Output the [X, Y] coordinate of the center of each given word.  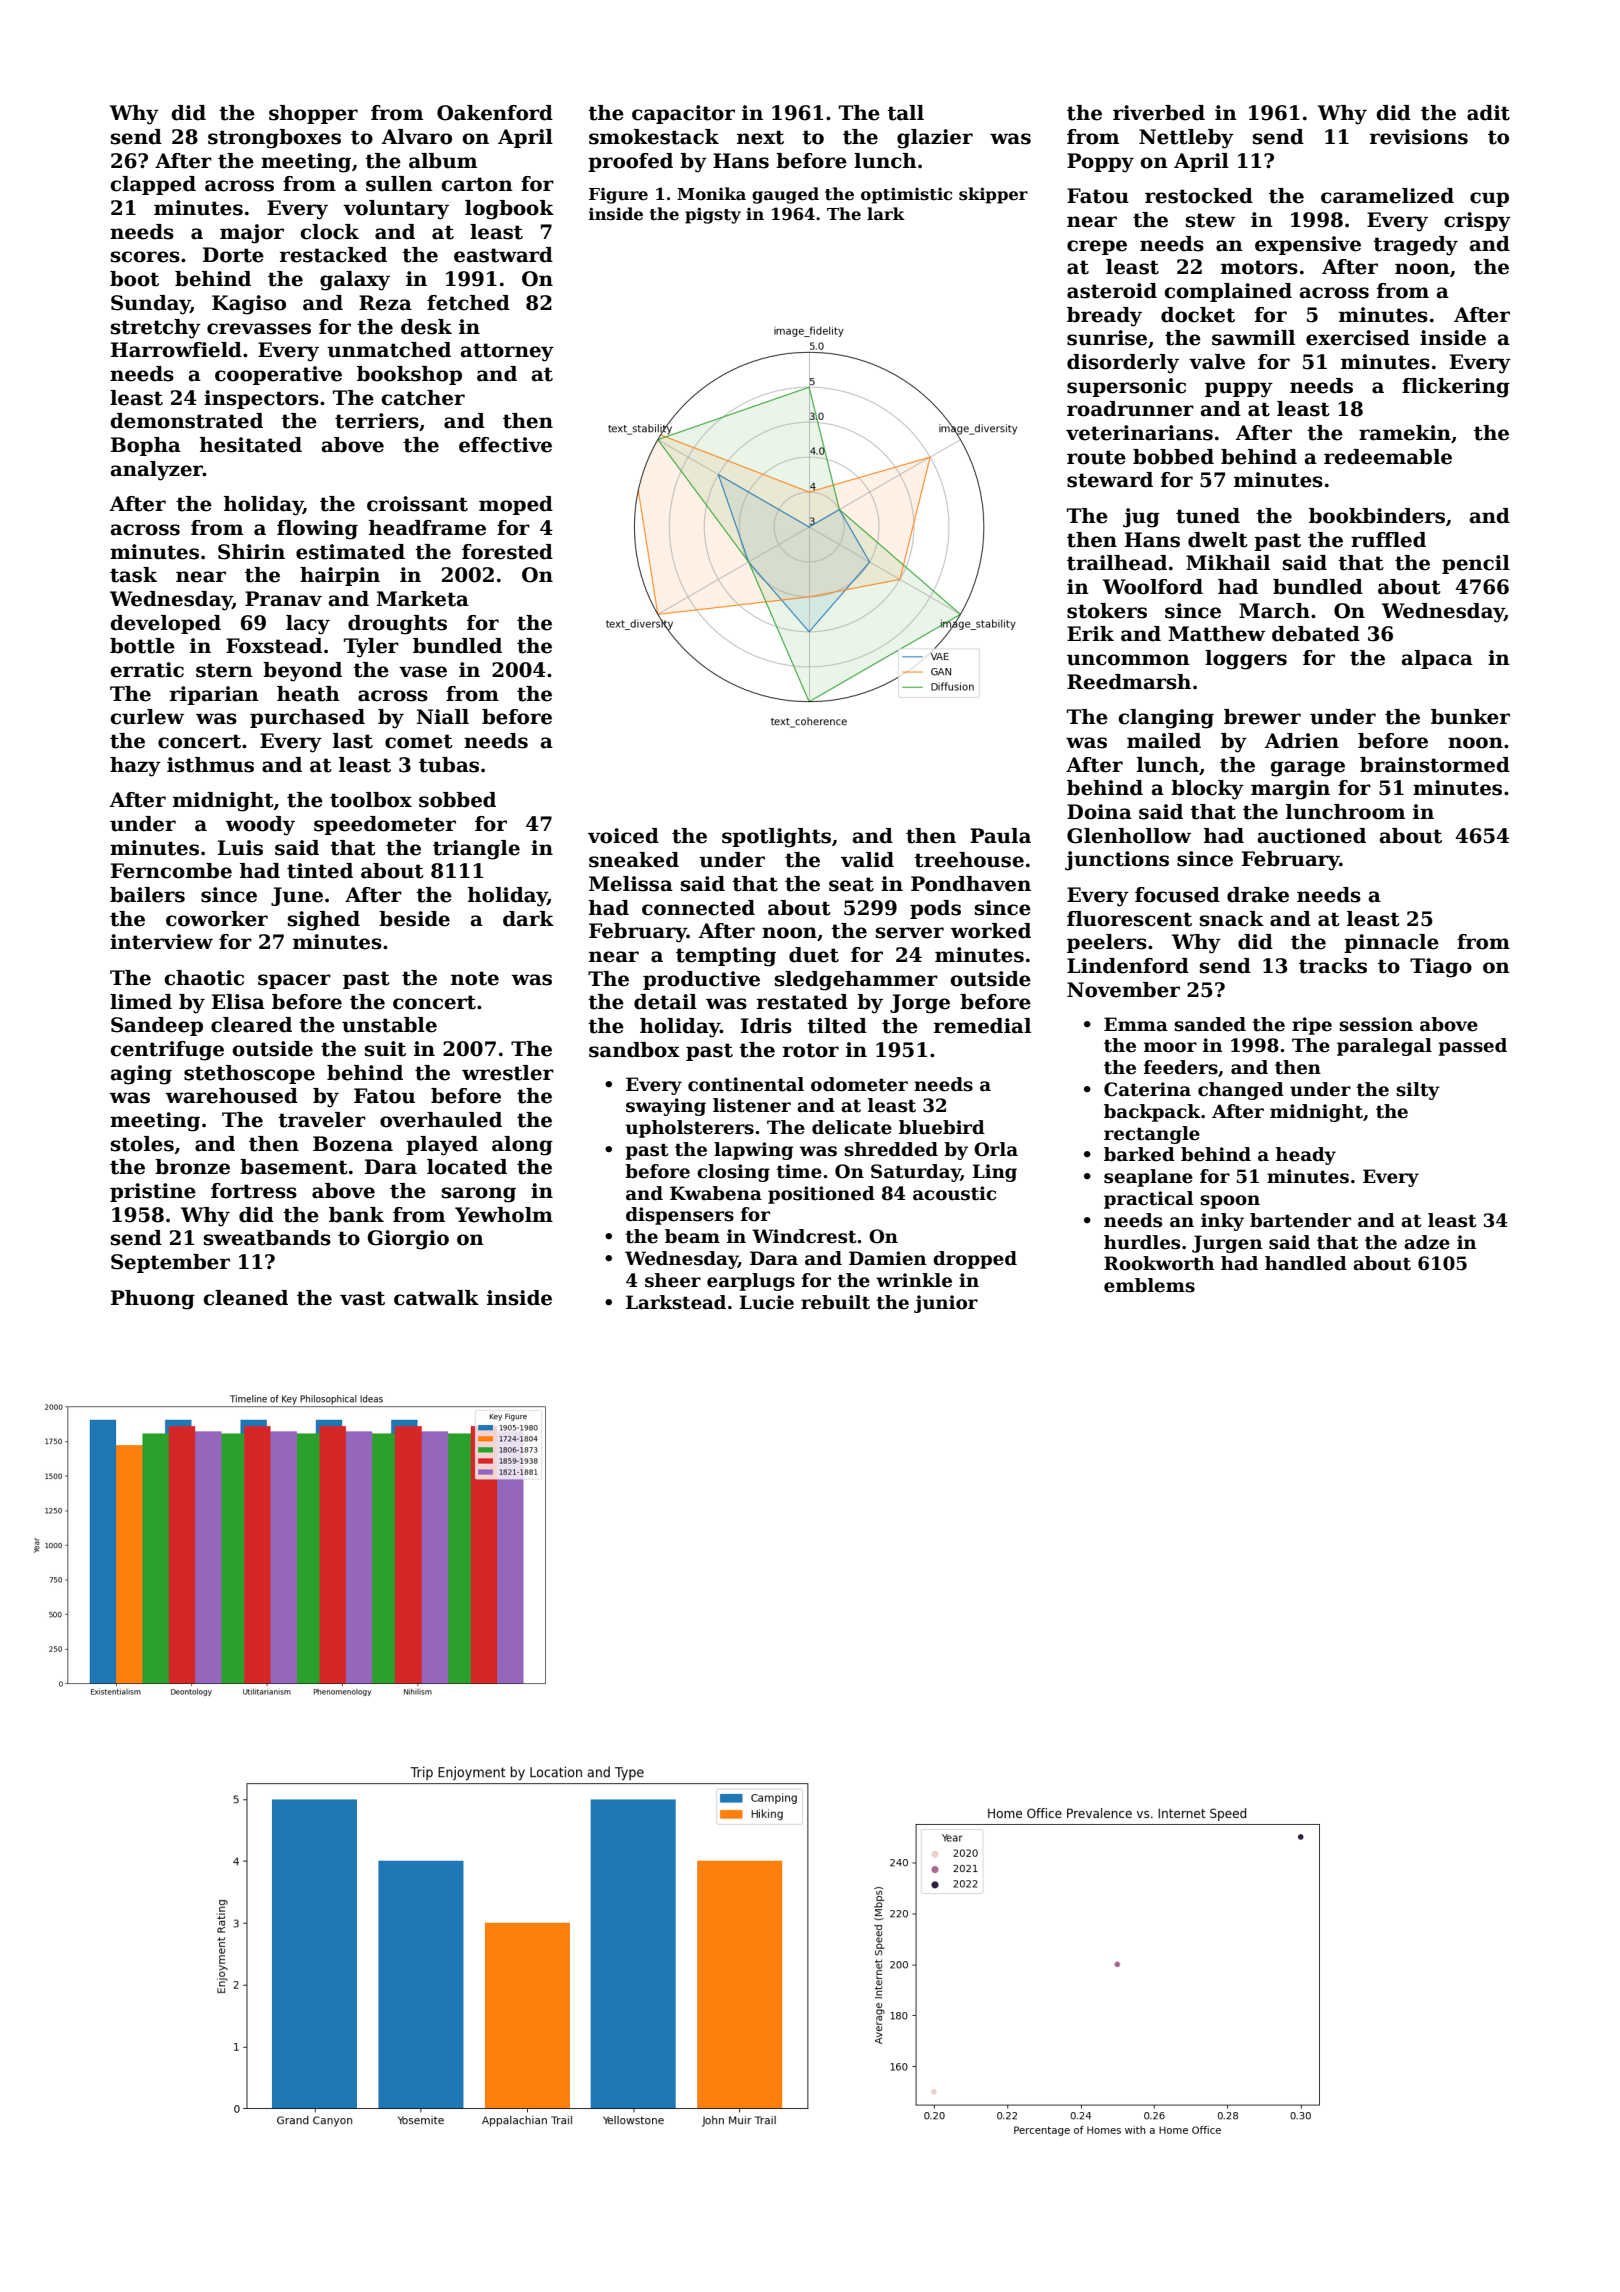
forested [507, 552]
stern [224, 670]
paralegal [1384, 1047]
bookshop [409, 375]
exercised [1358, 338]
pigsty [713, 216]
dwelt [1218, 540]
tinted [320, 871]
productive [701, 980]
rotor [811, 1050]
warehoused [231, 1096]
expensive [1308, 245]
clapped [153, 185]
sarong [479, 1195]
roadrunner [1130, 409]
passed [1473, 1047]
